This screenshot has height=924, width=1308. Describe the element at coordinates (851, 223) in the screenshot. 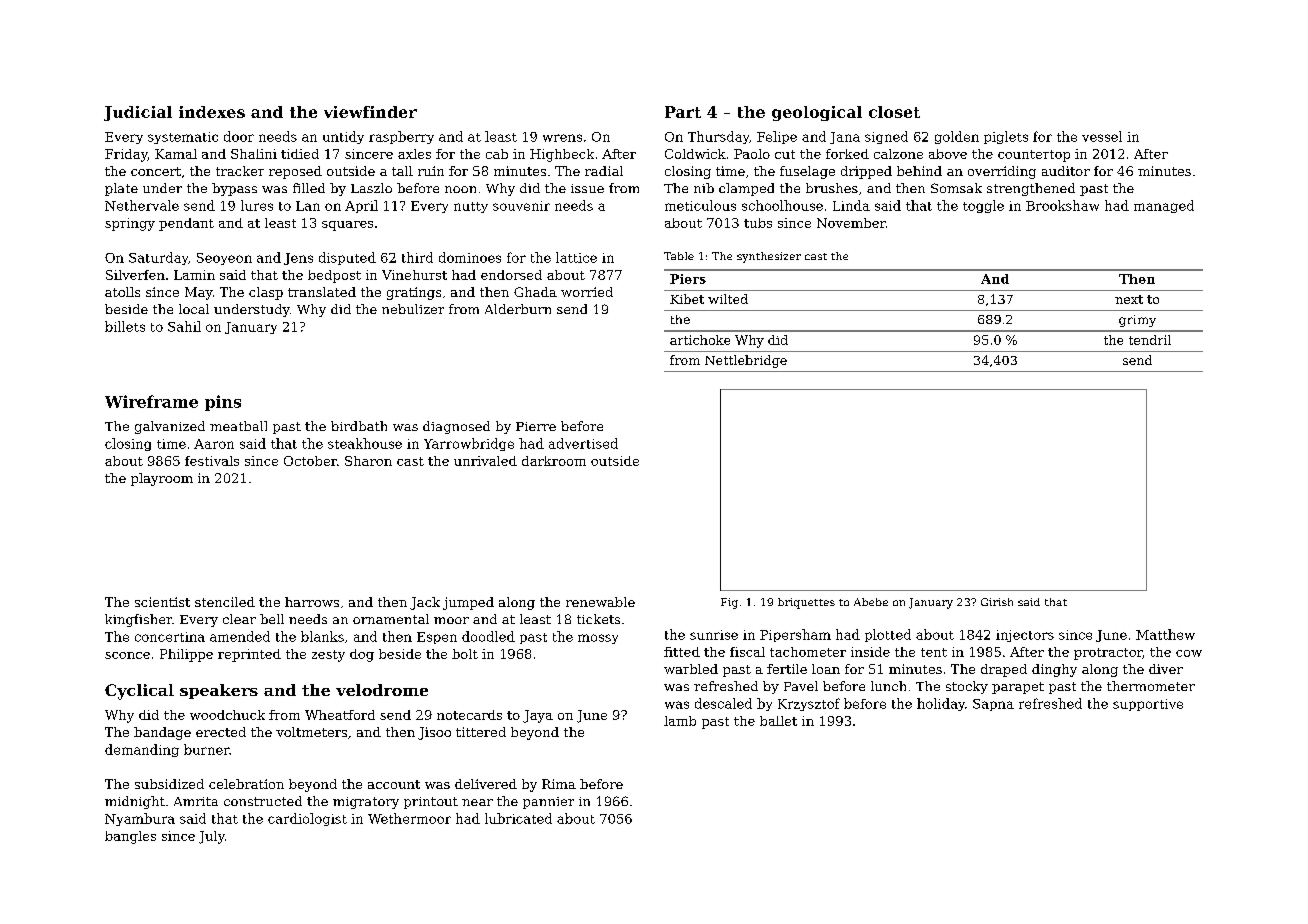

I see `November` at that location.
